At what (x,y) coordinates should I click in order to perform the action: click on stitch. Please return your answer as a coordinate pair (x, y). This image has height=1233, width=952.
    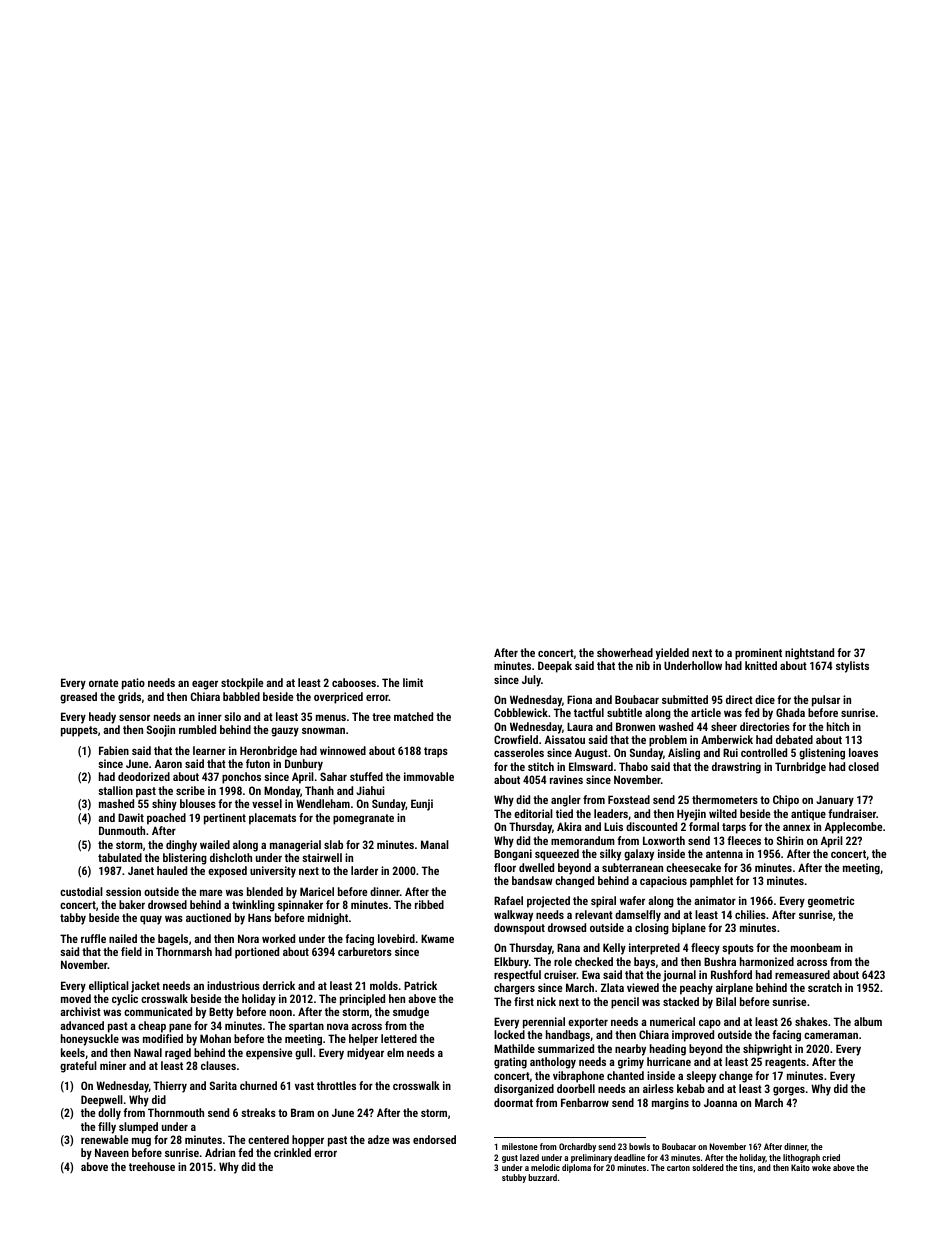
    Looking at the image, I should click on (541, 766).
